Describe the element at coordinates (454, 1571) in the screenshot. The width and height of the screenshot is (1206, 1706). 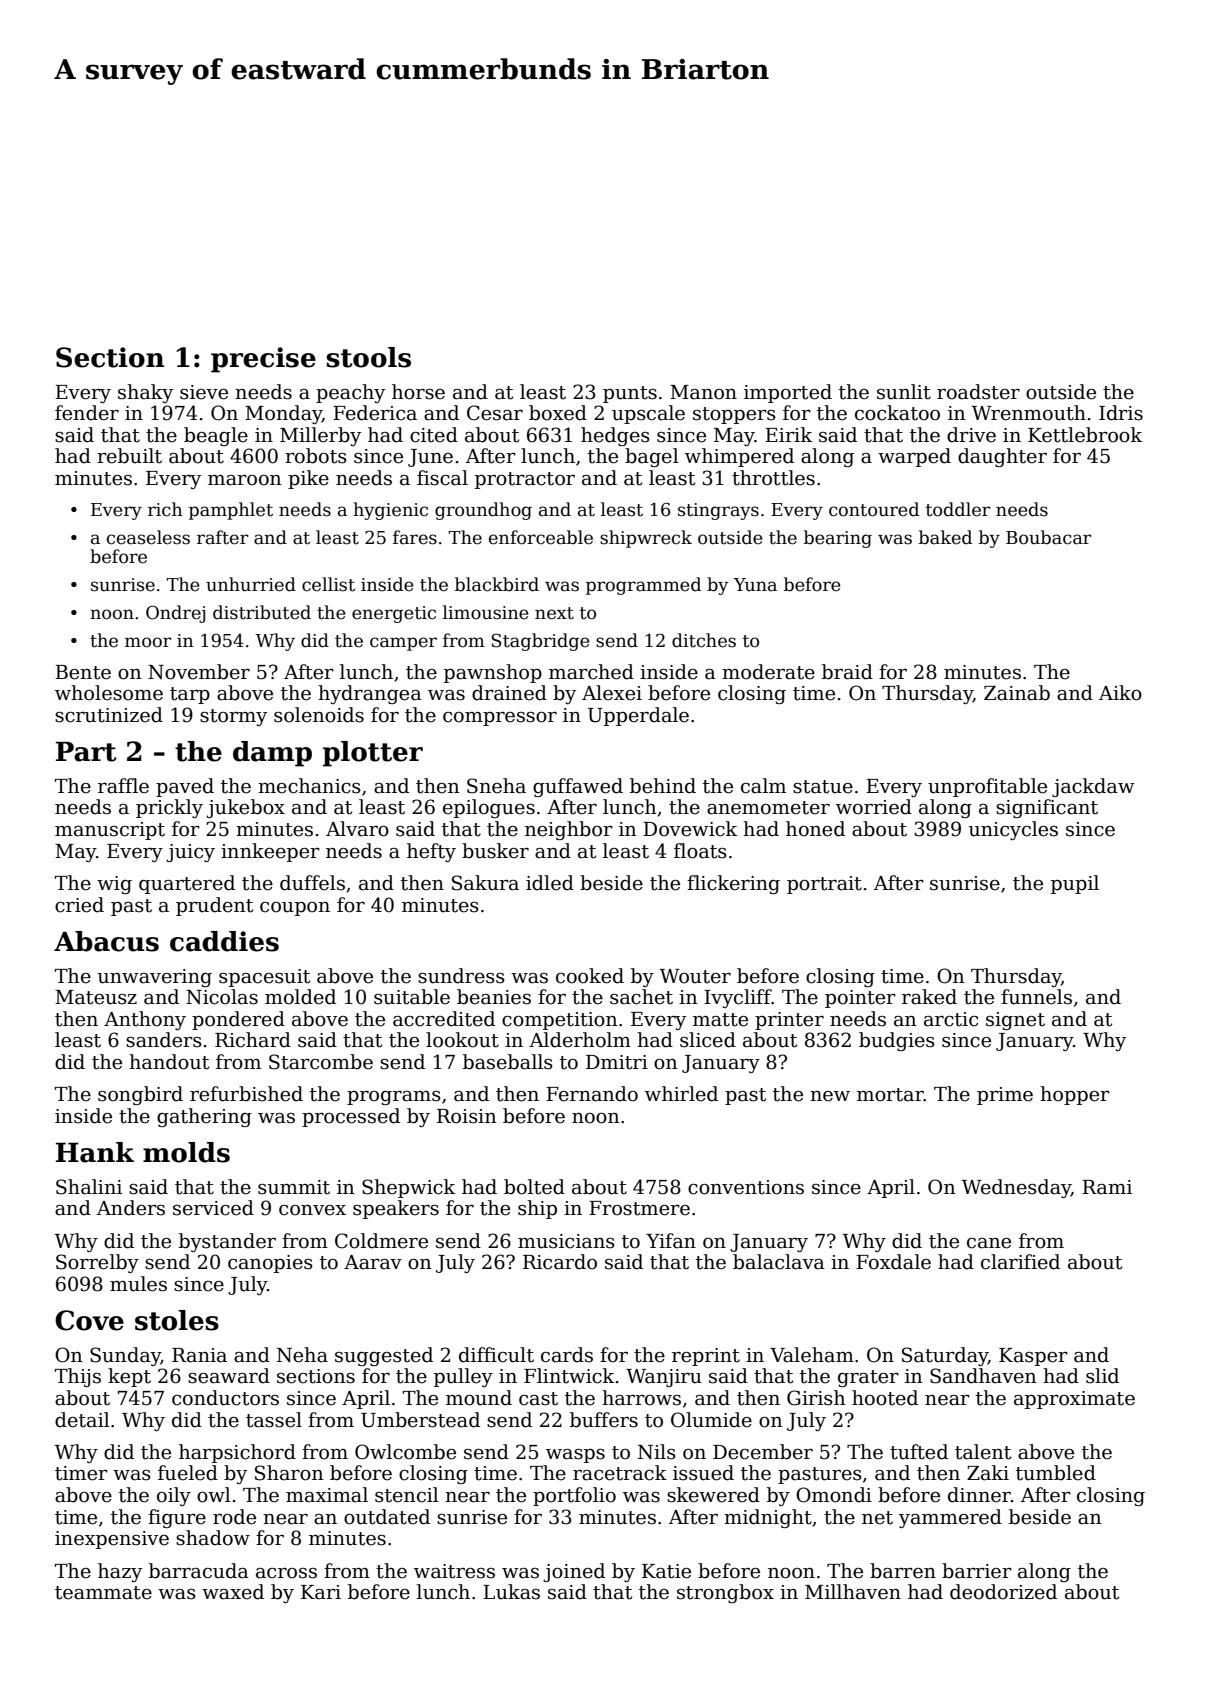
I see `waitress` at that location.
